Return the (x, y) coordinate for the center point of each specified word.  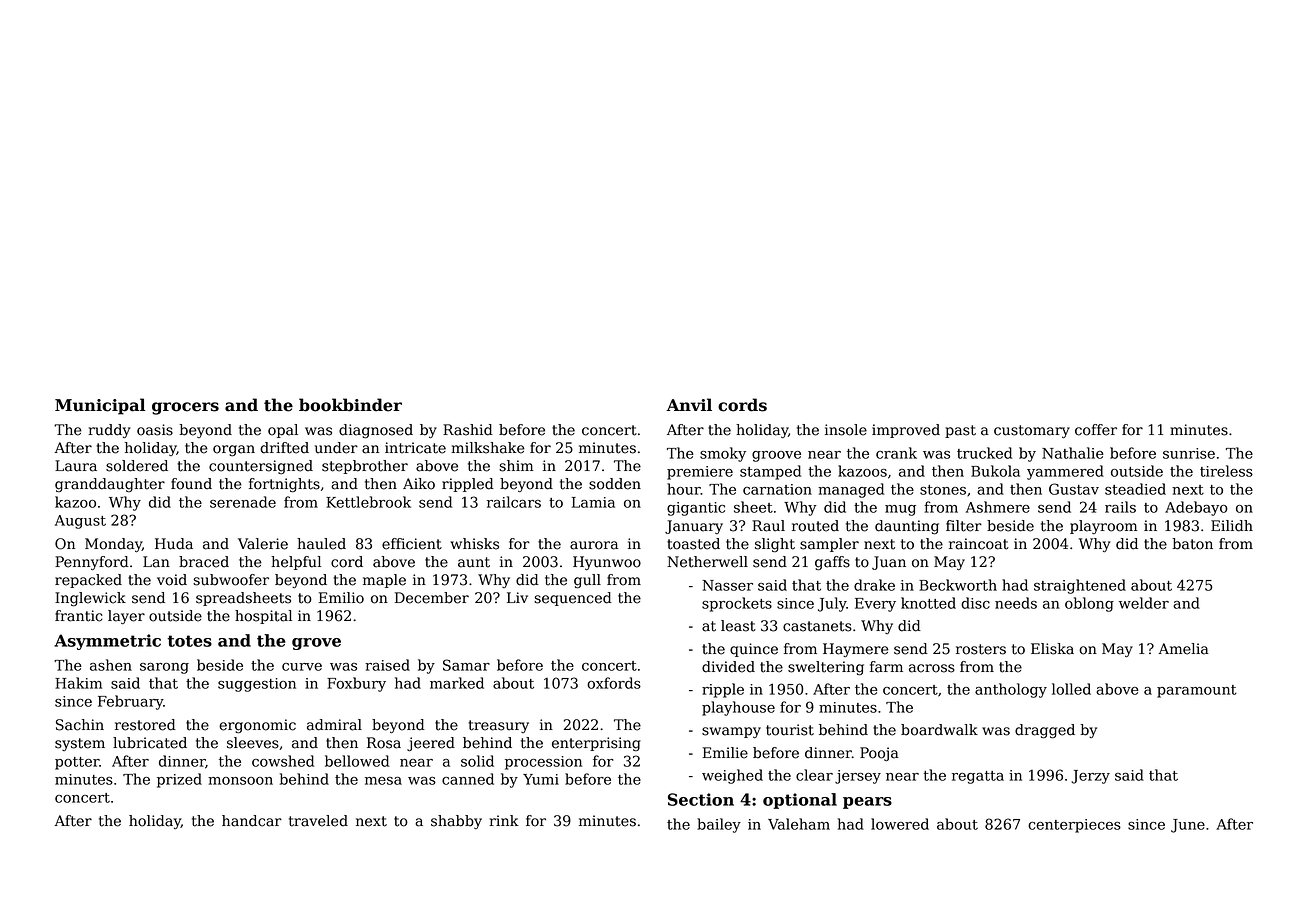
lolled (1071, 689)
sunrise (1189, 453)
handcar (252, 821)
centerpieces (1074, 826)
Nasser (727, 585)
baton (1192, 544)
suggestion (257, 685)
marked (457, 683)
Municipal (100, 406)
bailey (719, 825)
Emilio (341, 598)
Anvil (689, 404)
